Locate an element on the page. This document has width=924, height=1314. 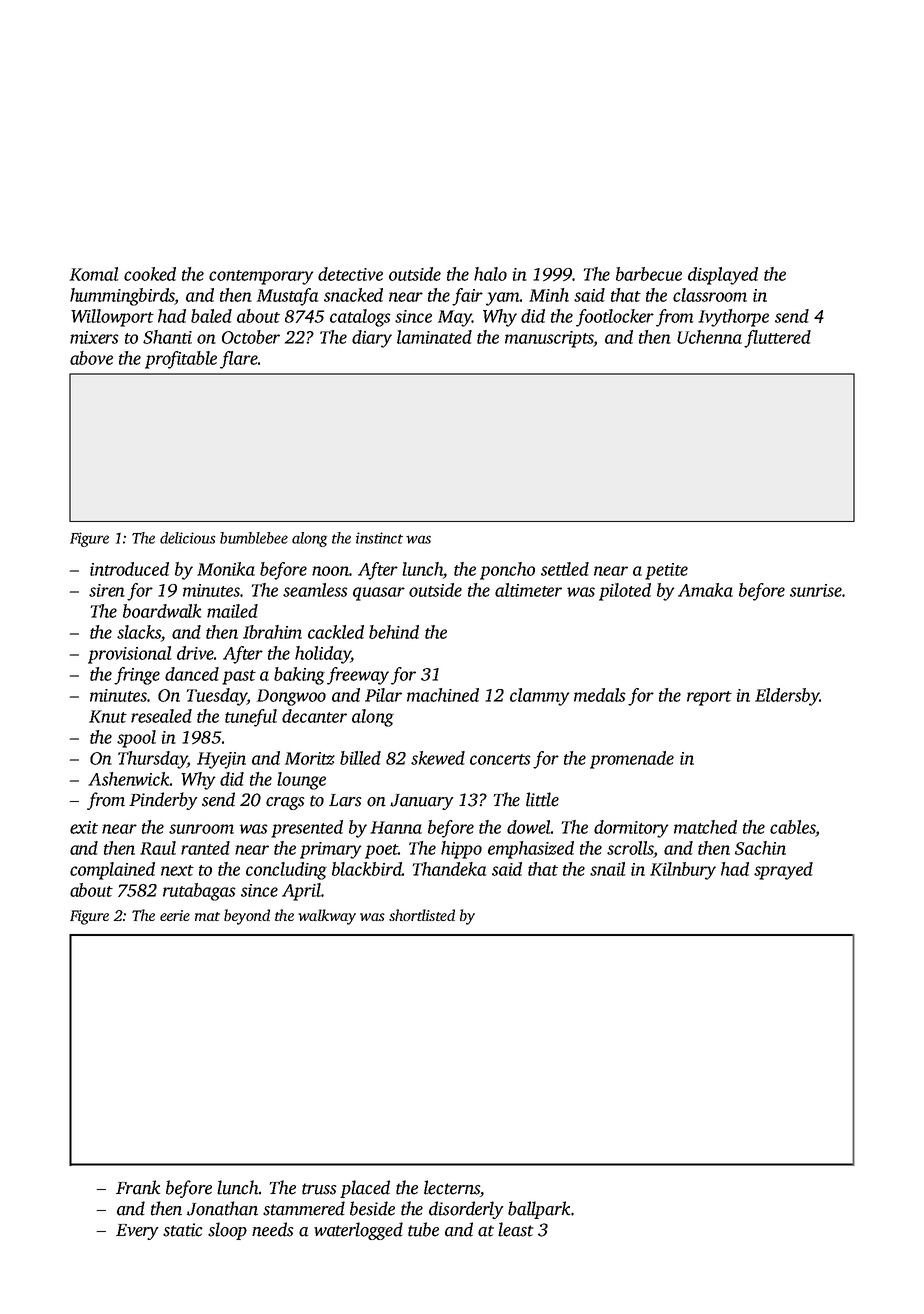
flare is located at coordinates (239, 360).
